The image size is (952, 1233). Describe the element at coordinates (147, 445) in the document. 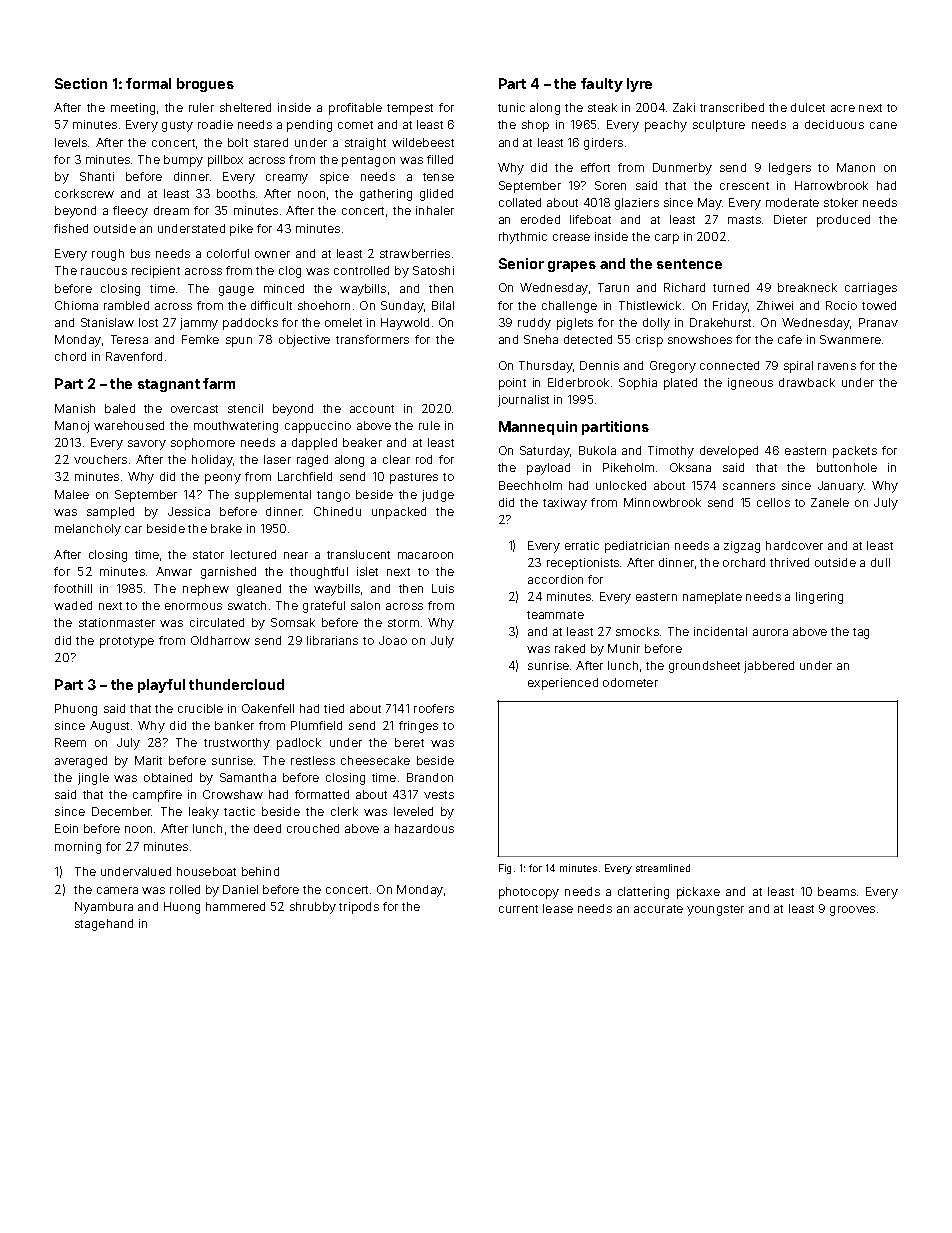

I see `savory` at that location.
